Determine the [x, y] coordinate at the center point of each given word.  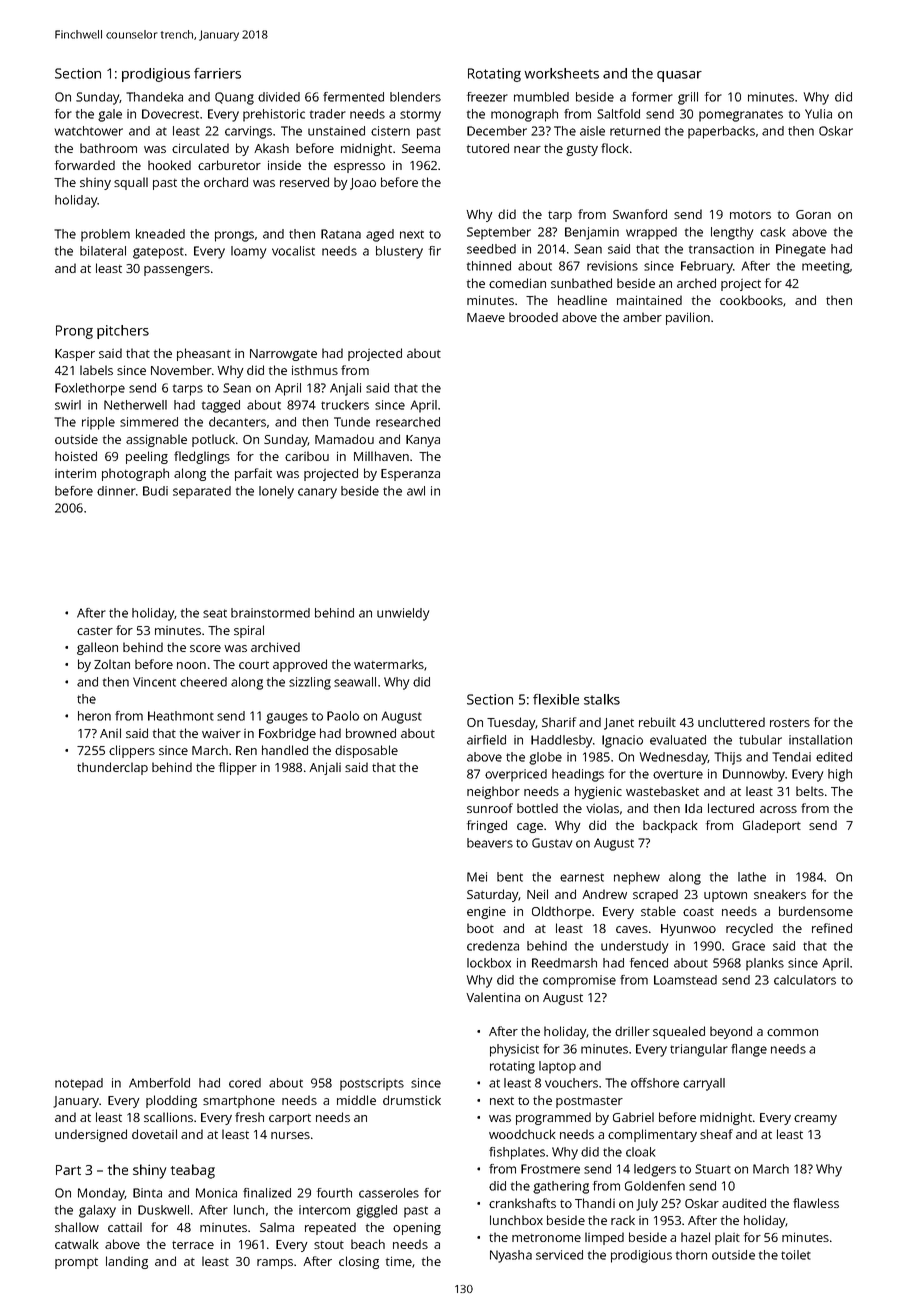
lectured [731, 808]
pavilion [688, 318]
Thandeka [154, 97]
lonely [276, 492]
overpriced [516, 775]
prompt [76, 1263]
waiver [221, 733]
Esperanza [410, 475]
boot [480, 928]
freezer [487, 97]
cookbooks [751, 300]
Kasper [75, 355]
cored [245, 1083]
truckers [345, 405]
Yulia [818, 114]
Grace [748, 946]
